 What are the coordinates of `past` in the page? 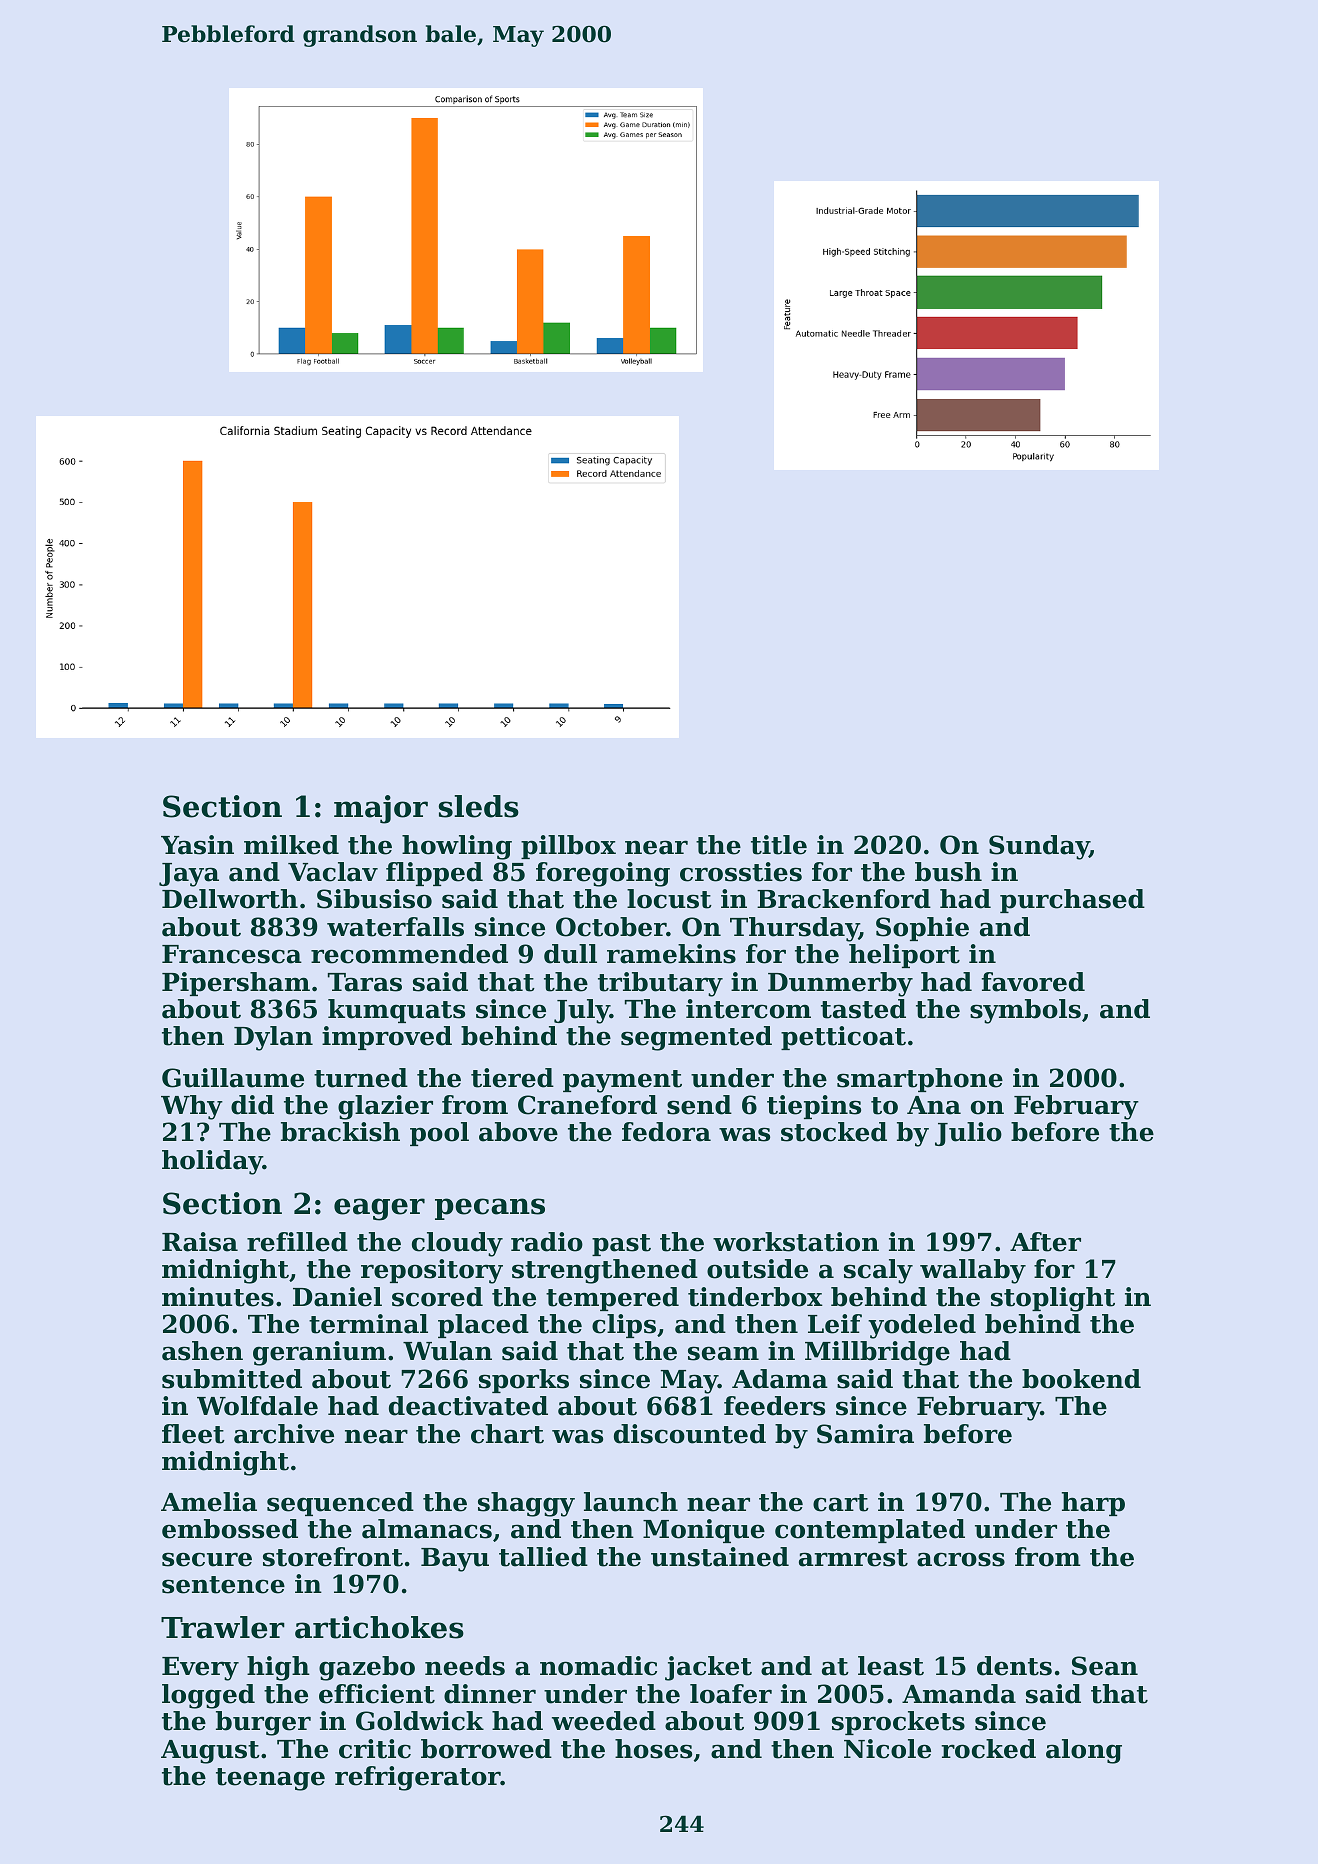 It's located at (621, 1245).
